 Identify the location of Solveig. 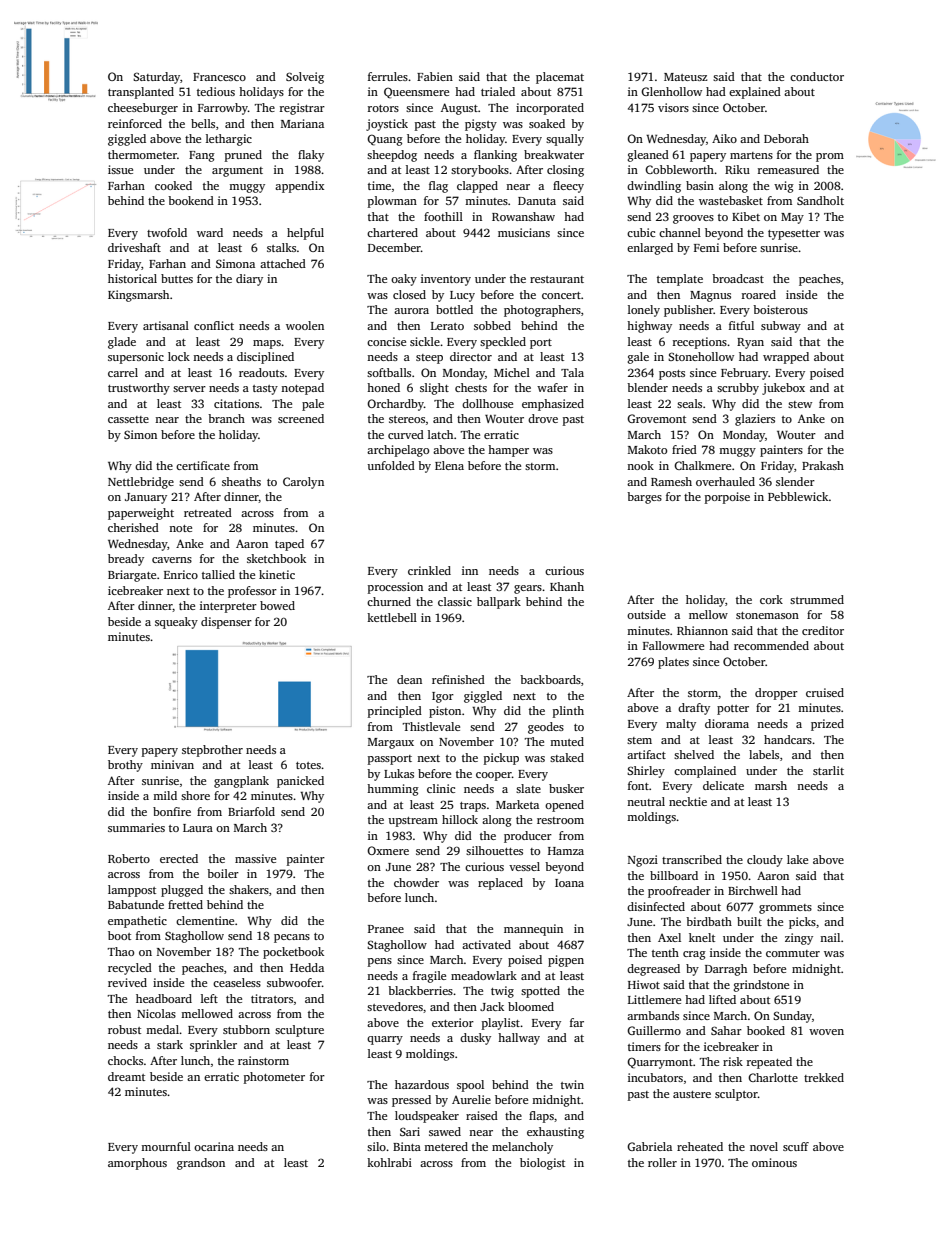
(305, 78).
